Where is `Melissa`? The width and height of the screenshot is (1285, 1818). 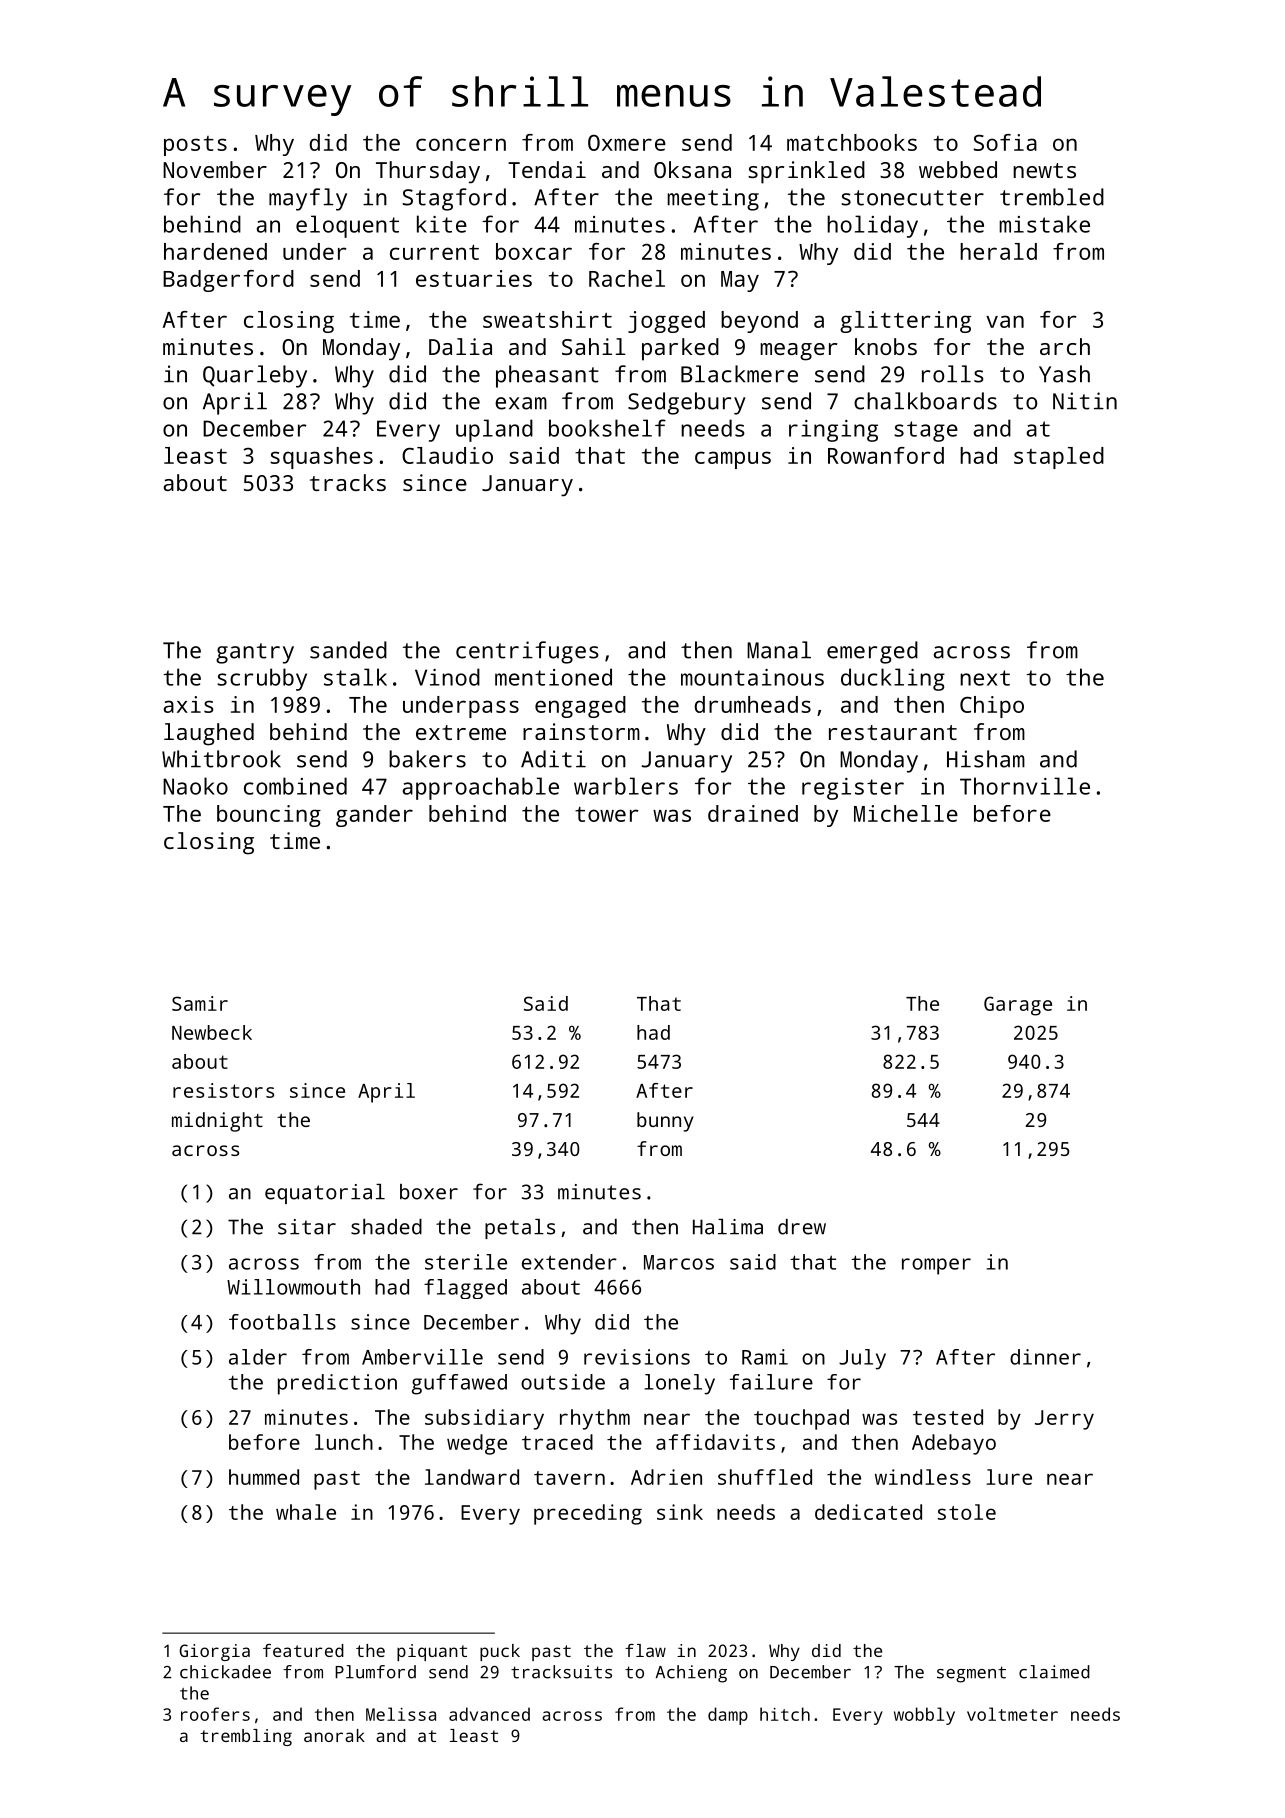
Melissa is located at coordinates (401, 1714).
